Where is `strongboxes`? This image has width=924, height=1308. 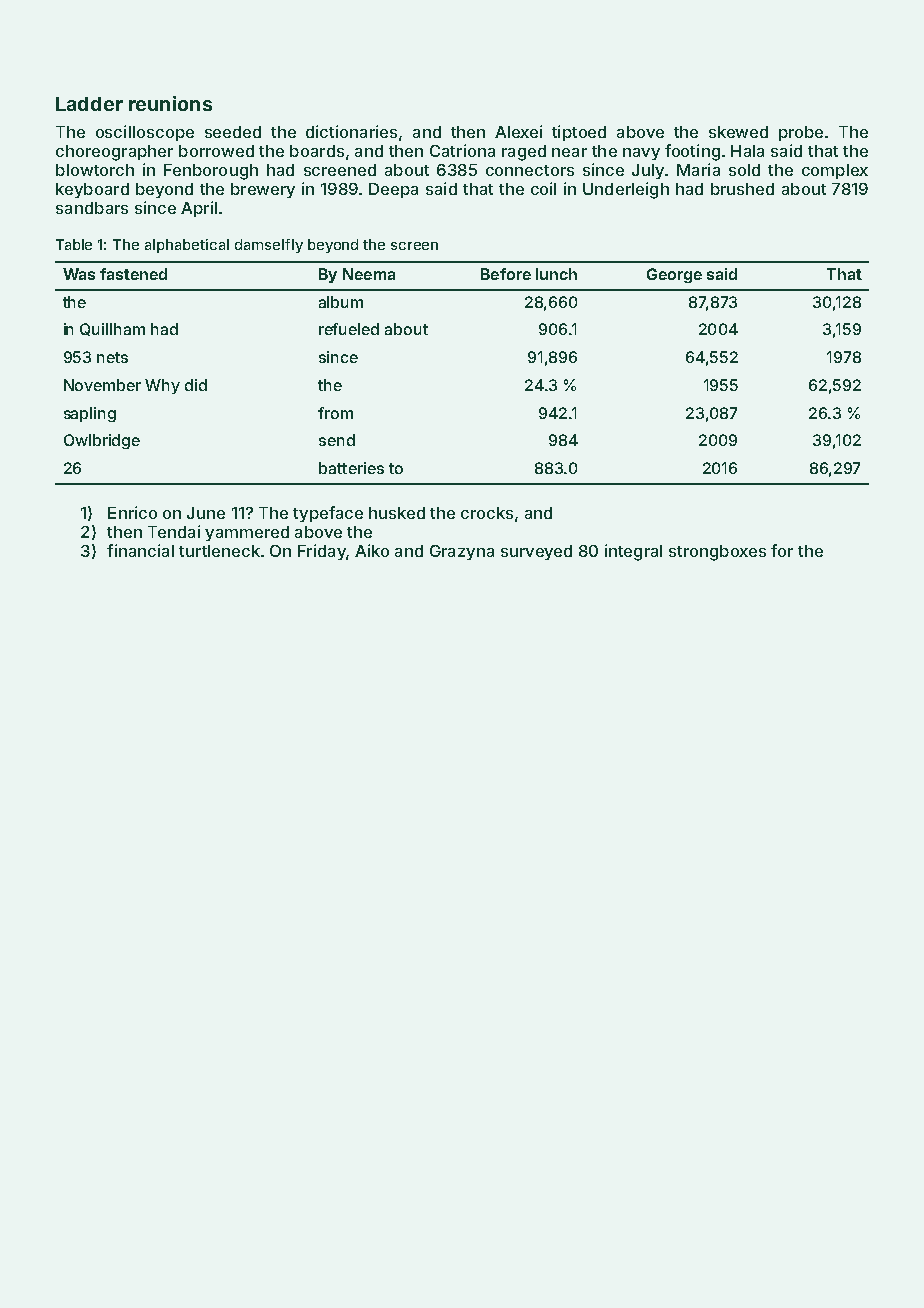 strongboxes is located at coordinates (717, 553).
